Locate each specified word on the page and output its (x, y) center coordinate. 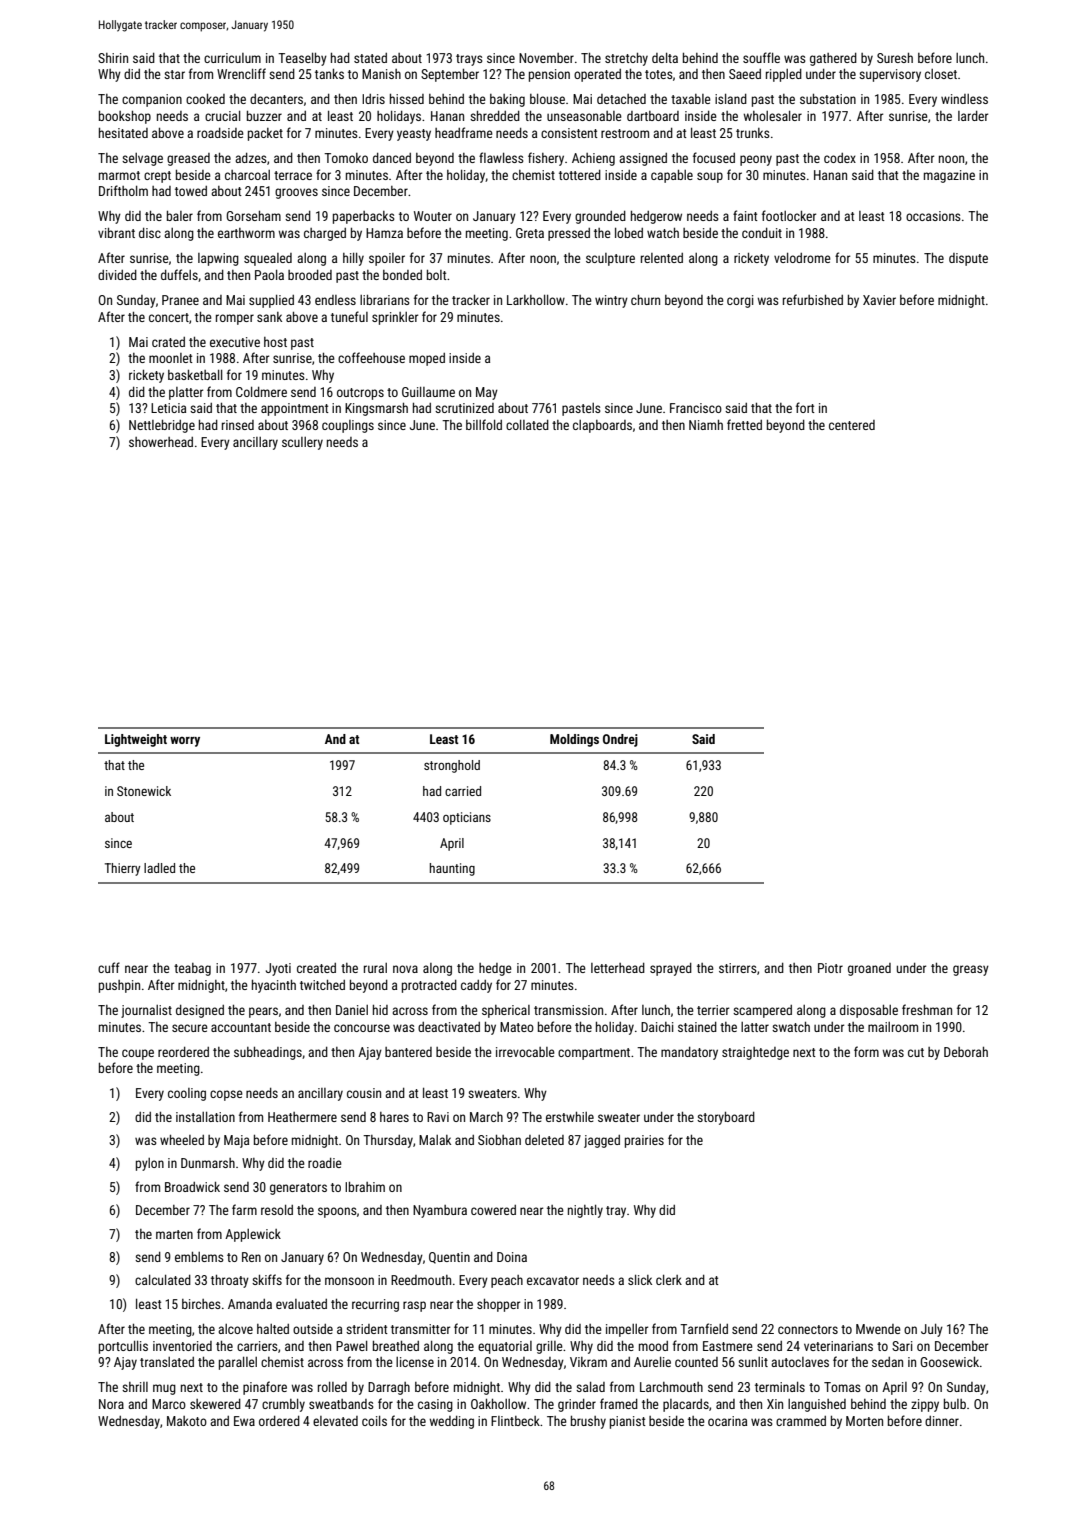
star (174, 74)
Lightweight (136, 740)
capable (672, 176)
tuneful (349, 316)
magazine (949, 176)
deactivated (449, 1027)
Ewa (244, 1421)
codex (840, 158)
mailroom (893, 1027)
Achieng (593, 159)
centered (852, 425)
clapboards (602, 426)
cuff (109, 967)
